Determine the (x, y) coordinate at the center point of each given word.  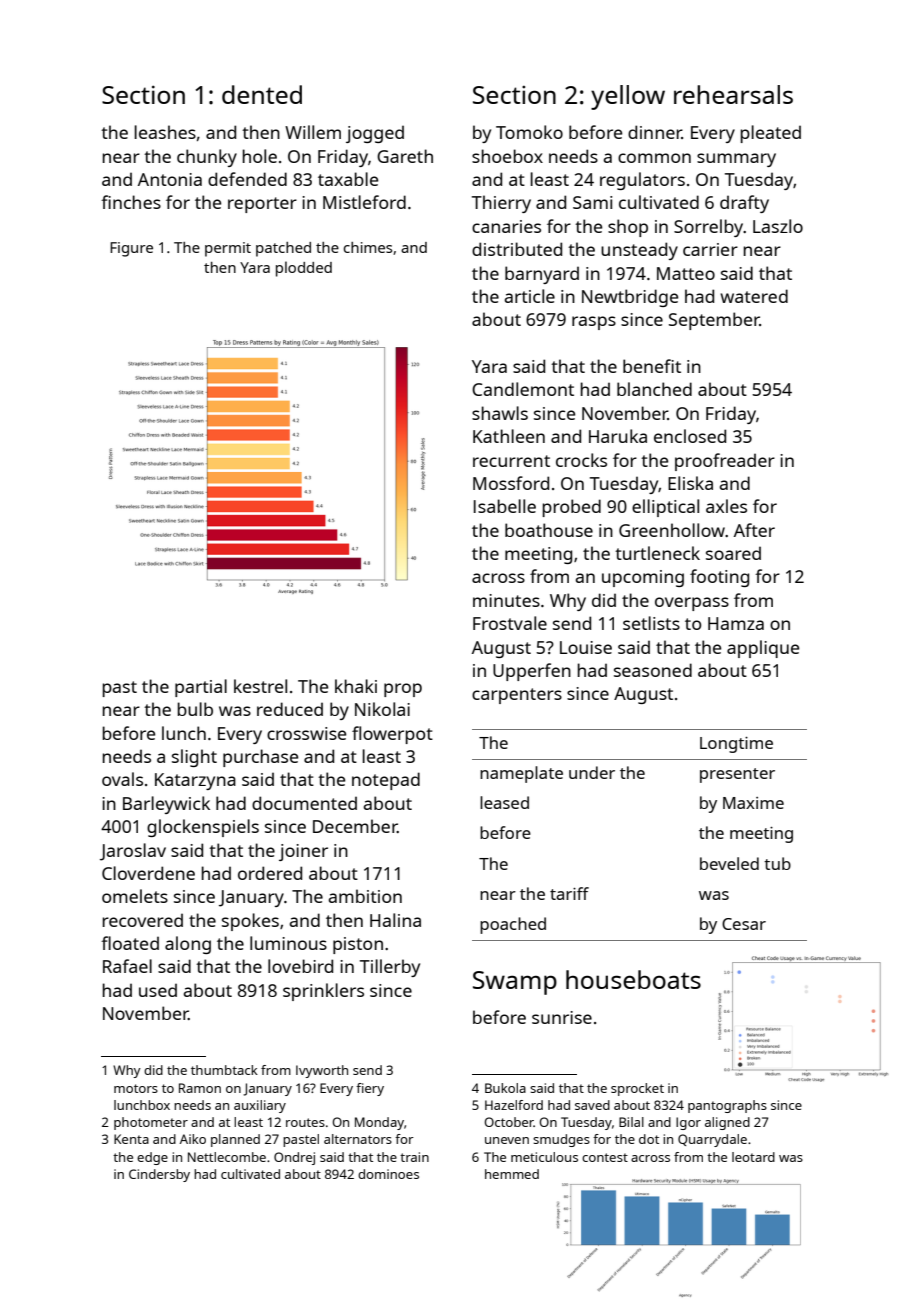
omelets (135, 896)
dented (262, 94)
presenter (737, 775)
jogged (375, 134)
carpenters (517, 696)
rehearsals (733, 94)
